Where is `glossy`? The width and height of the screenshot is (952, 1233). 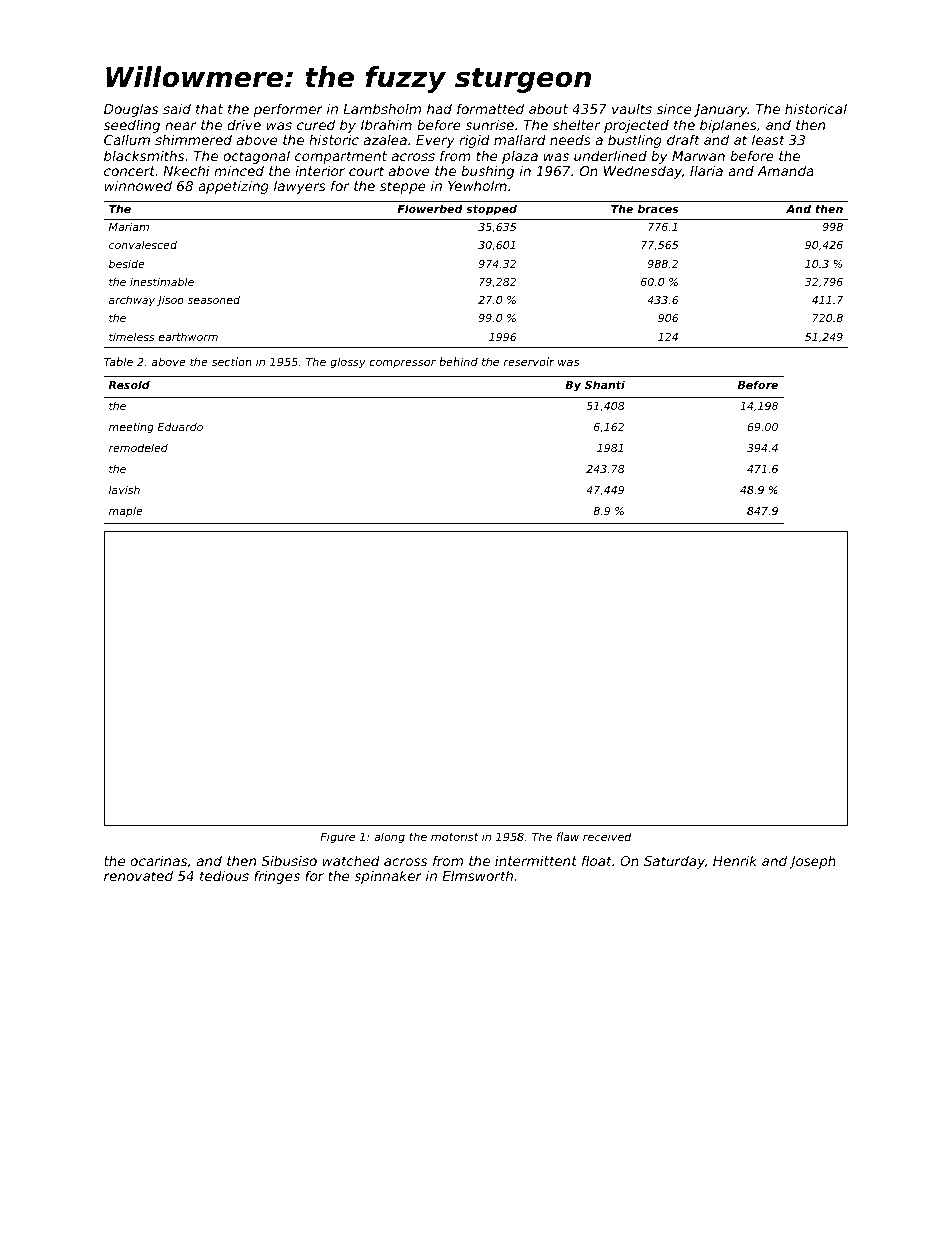 glossy is located at coordinates (348, 363).
